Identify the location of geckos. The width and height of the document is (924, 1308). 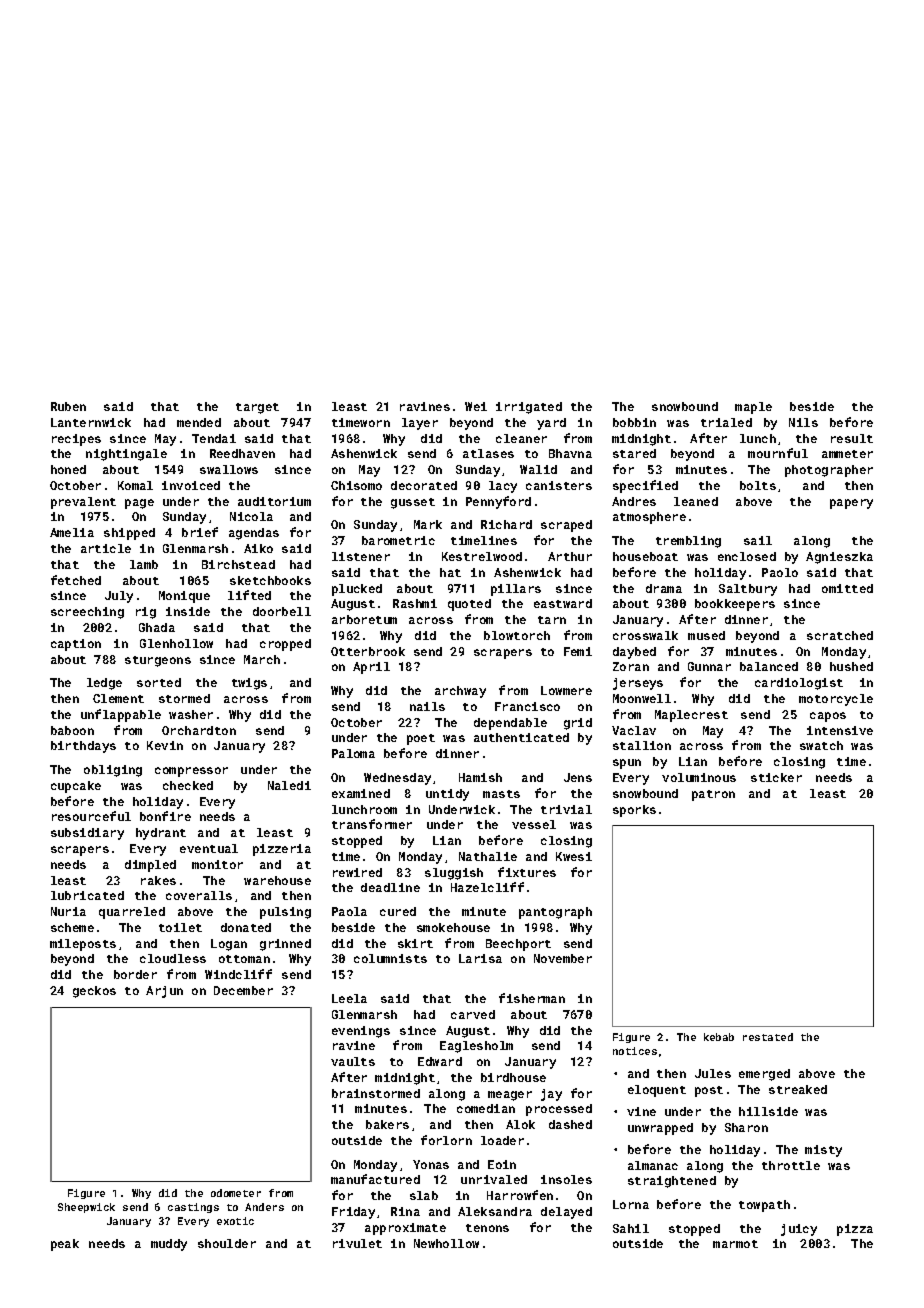
(94, 992).
